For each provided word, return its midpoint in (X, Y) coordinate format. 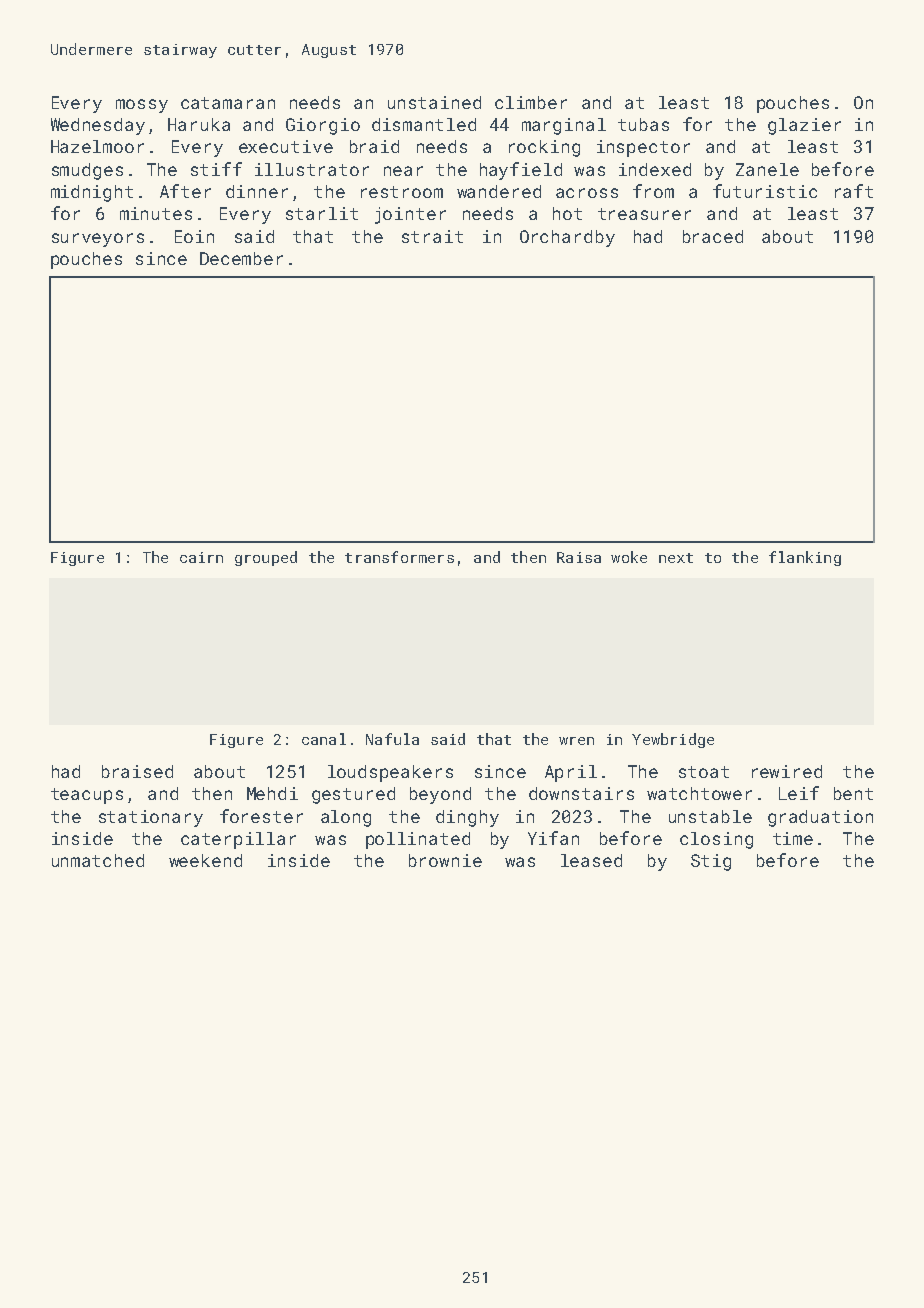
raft (854, 191)
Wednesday (98, 126)
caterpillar (238, 840)
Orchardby (567, 238)
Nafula (392, 739)
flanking (805, 558)
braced (713, 236)
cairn (201, 557)
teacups (87, 796)
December (241, 258)
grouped (266, 558)
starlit (322, 213)
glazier (804, 126)
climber (531, 102)
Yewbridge (673, 740)
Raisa (579, 557)
